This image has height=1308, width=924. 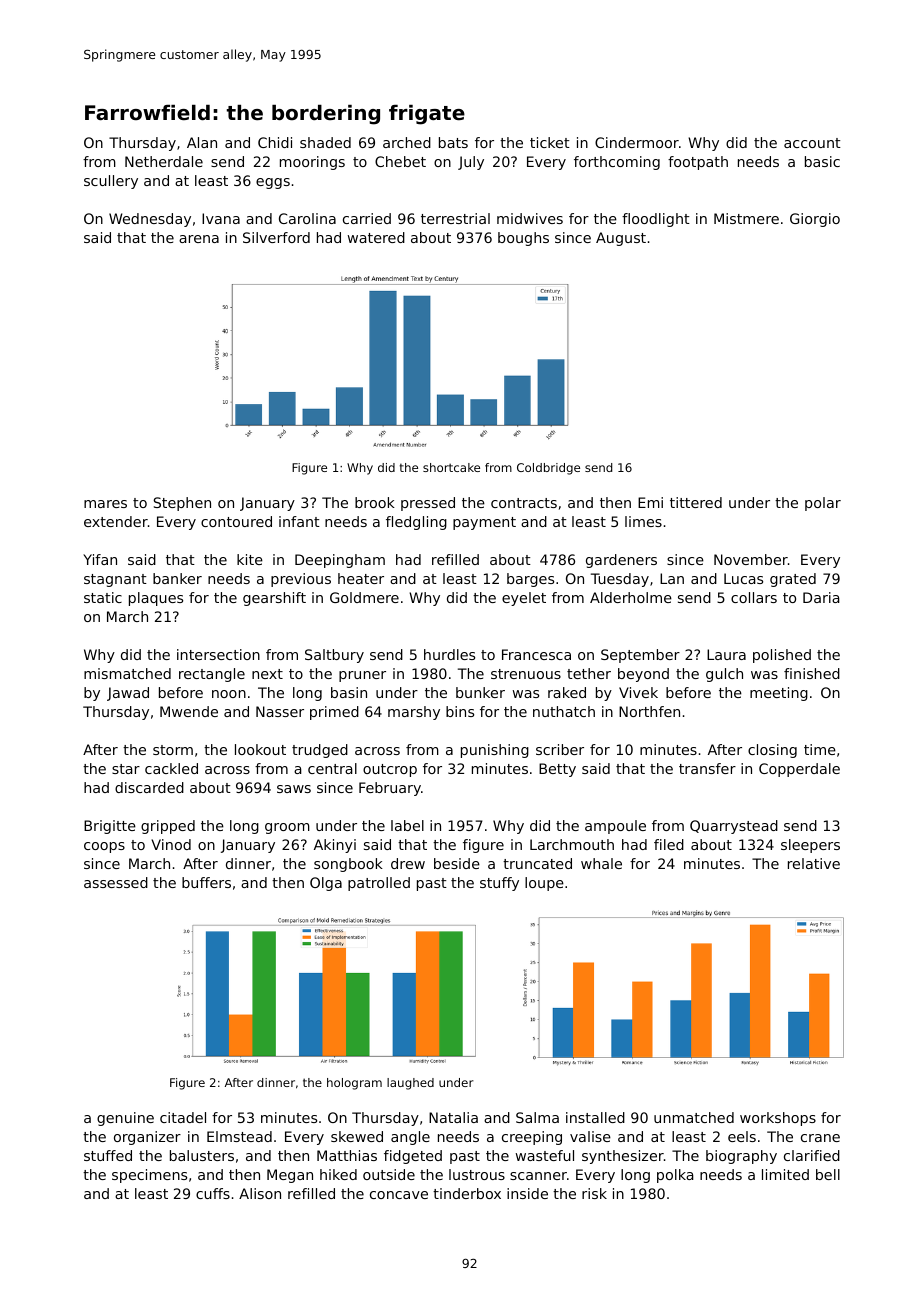 I want to click on Northfen, so click(x=649, y=711).
